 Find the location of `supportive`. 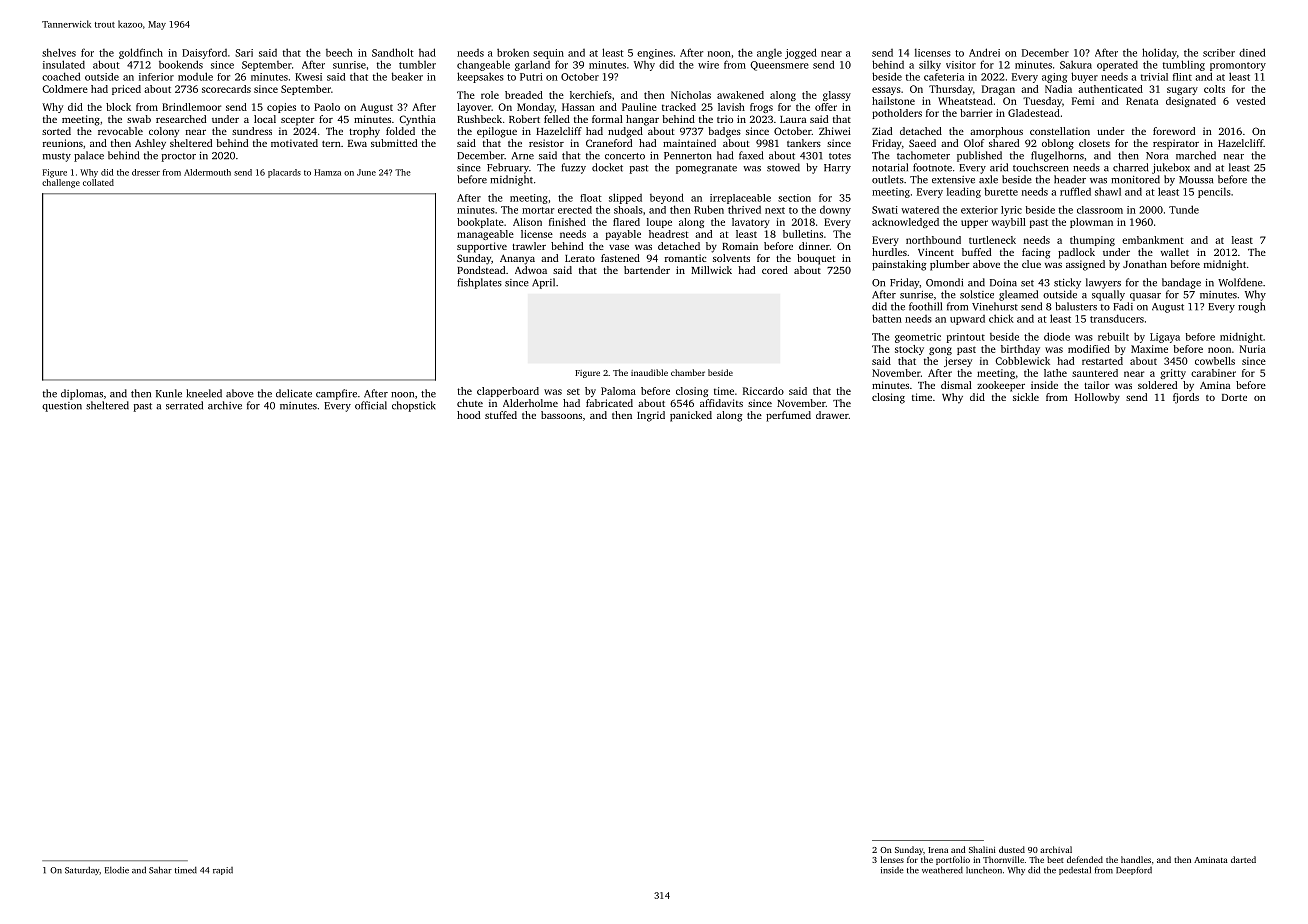

supportive is located at coordinates (482, 247).
